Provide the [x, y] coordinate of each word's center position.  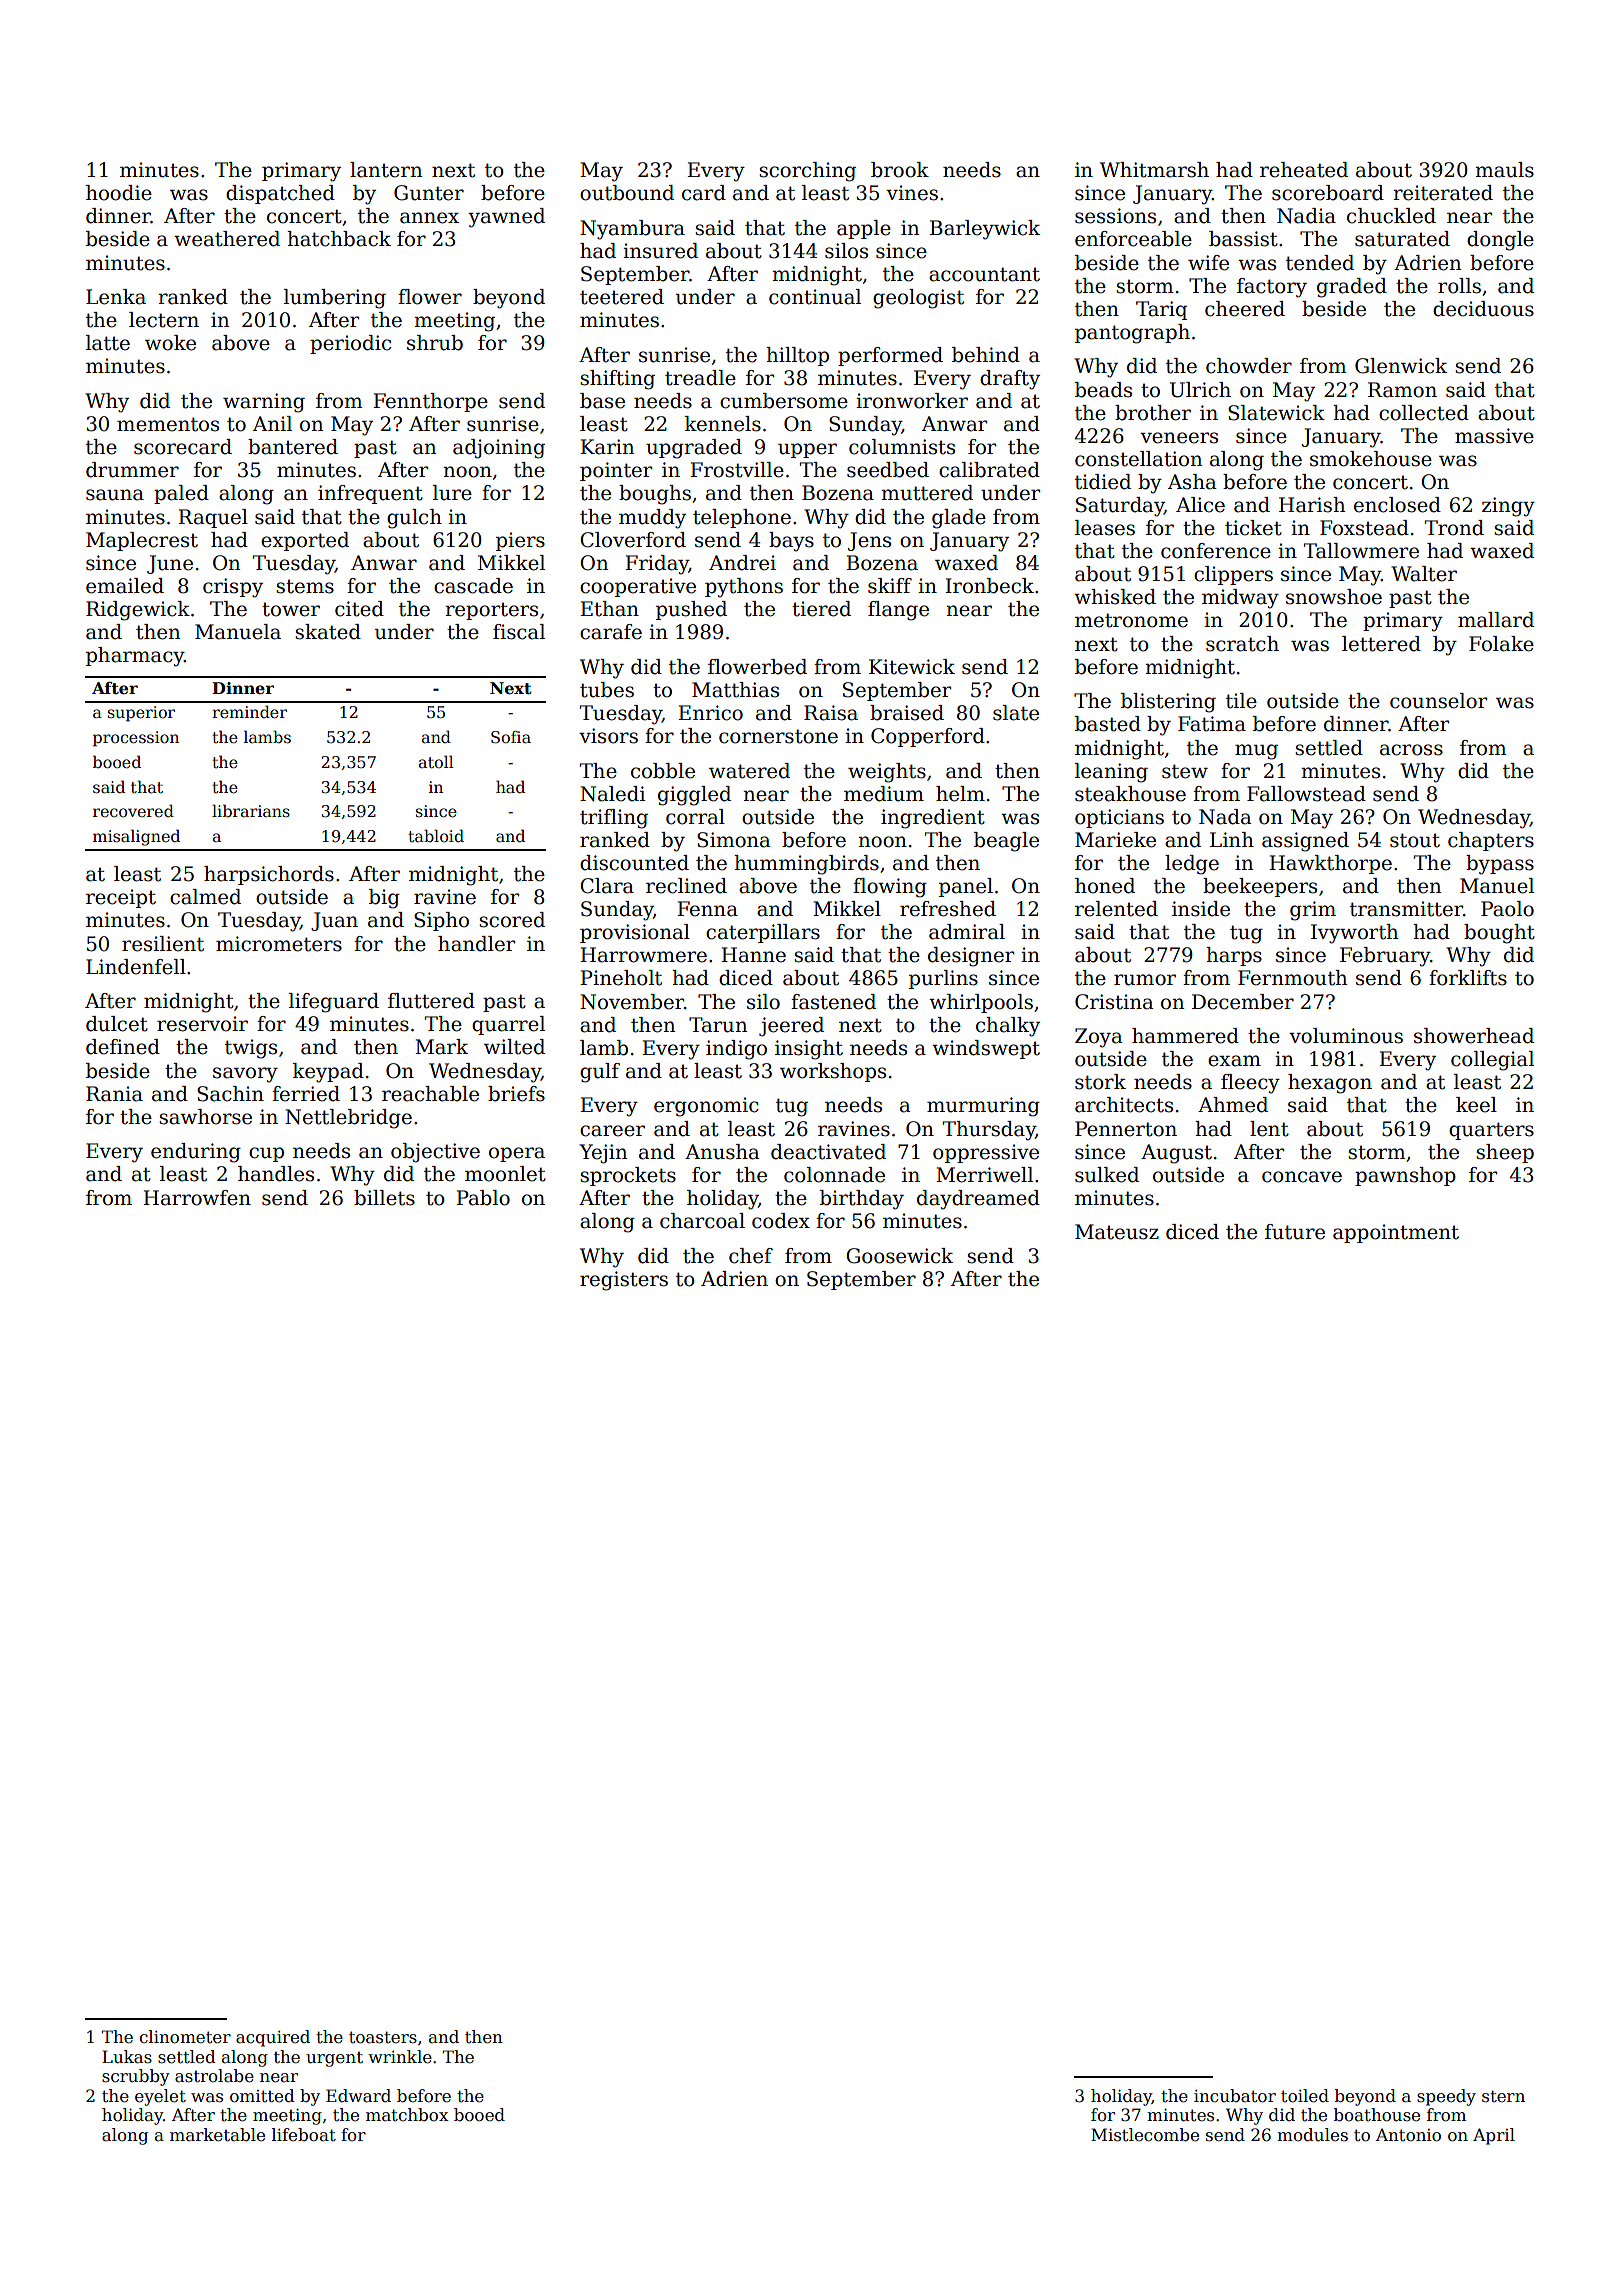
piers [520, 541]
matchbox [407, 2115]
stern [1503, 2096]
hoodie [119, 193]
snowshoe [1334, 597]
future [1295, 1232]
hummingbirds [806, 865]
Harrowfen [197, 1198]
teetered [622, 297]
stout [1415, 840]
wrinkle [400, 2057]
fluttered [431, 1001]
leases [1105, 528]
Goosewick [899, 1256]
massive [1494, 436]
